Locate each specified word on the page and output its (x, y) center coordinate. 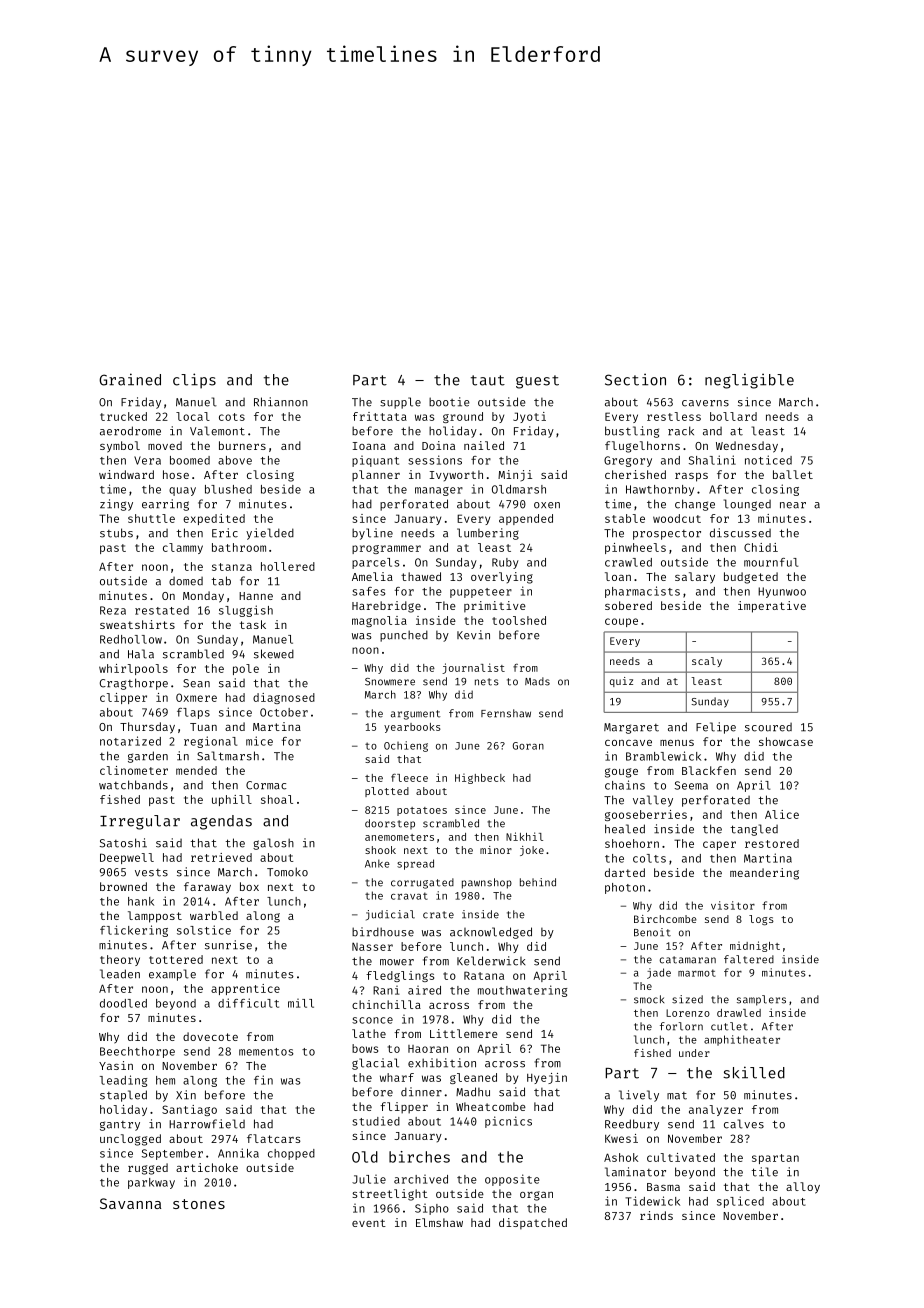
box (249, 886)
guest (537, 382)
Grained (130, 379)
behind (538, 882)
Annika (238, 1153)
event (369, 1223)
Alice (782, 814)
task (253, 624)
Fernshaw (506, 713)
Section (635, 379)
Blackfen (709, 770)
